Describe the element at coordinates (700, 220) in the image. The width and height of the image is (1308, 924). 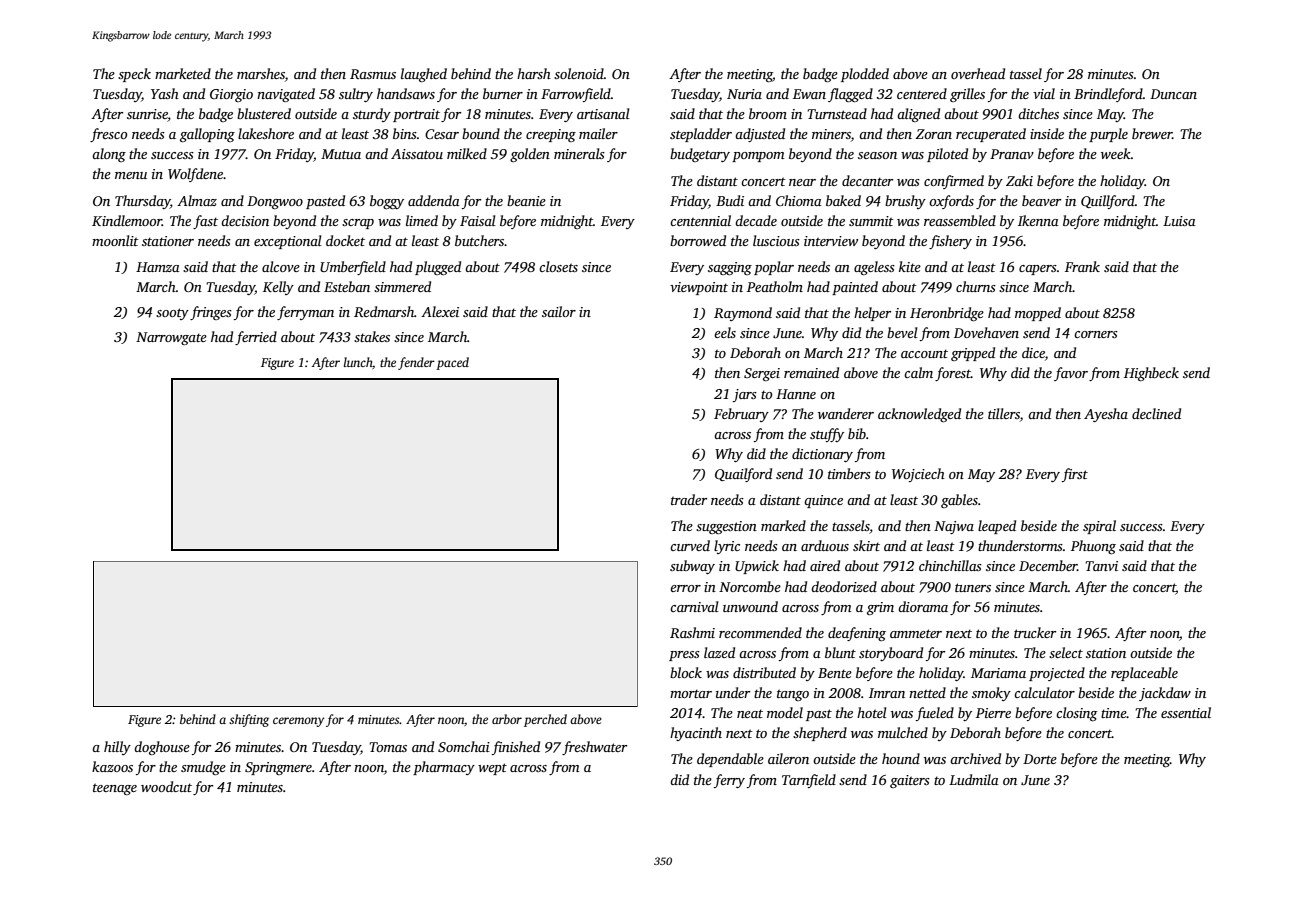
I see `centennial` at that location.
